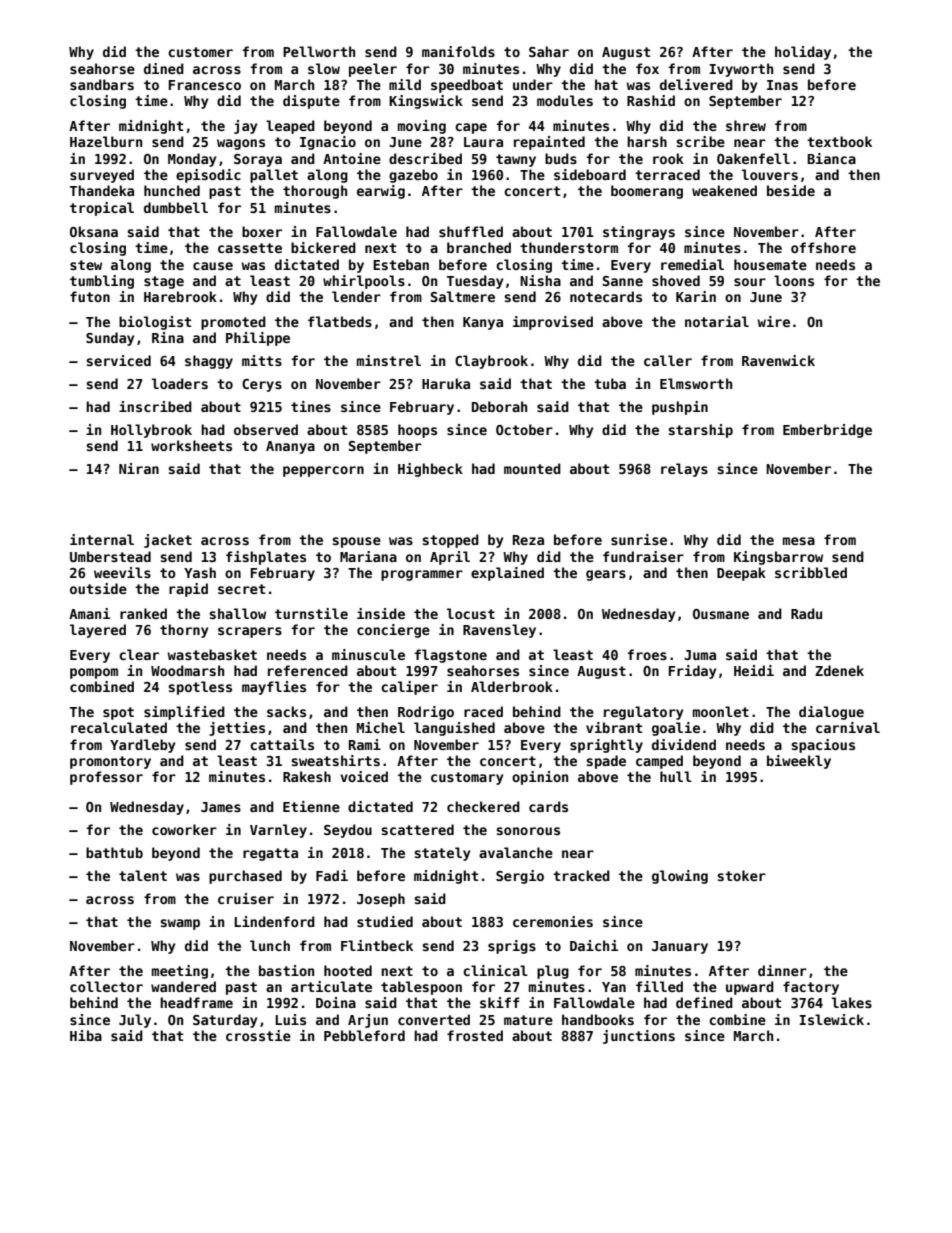 The height and width of the image is (1233, 952). Describe the element at coordinates (102, 84) in the image. I see `sandbars` at that location.
